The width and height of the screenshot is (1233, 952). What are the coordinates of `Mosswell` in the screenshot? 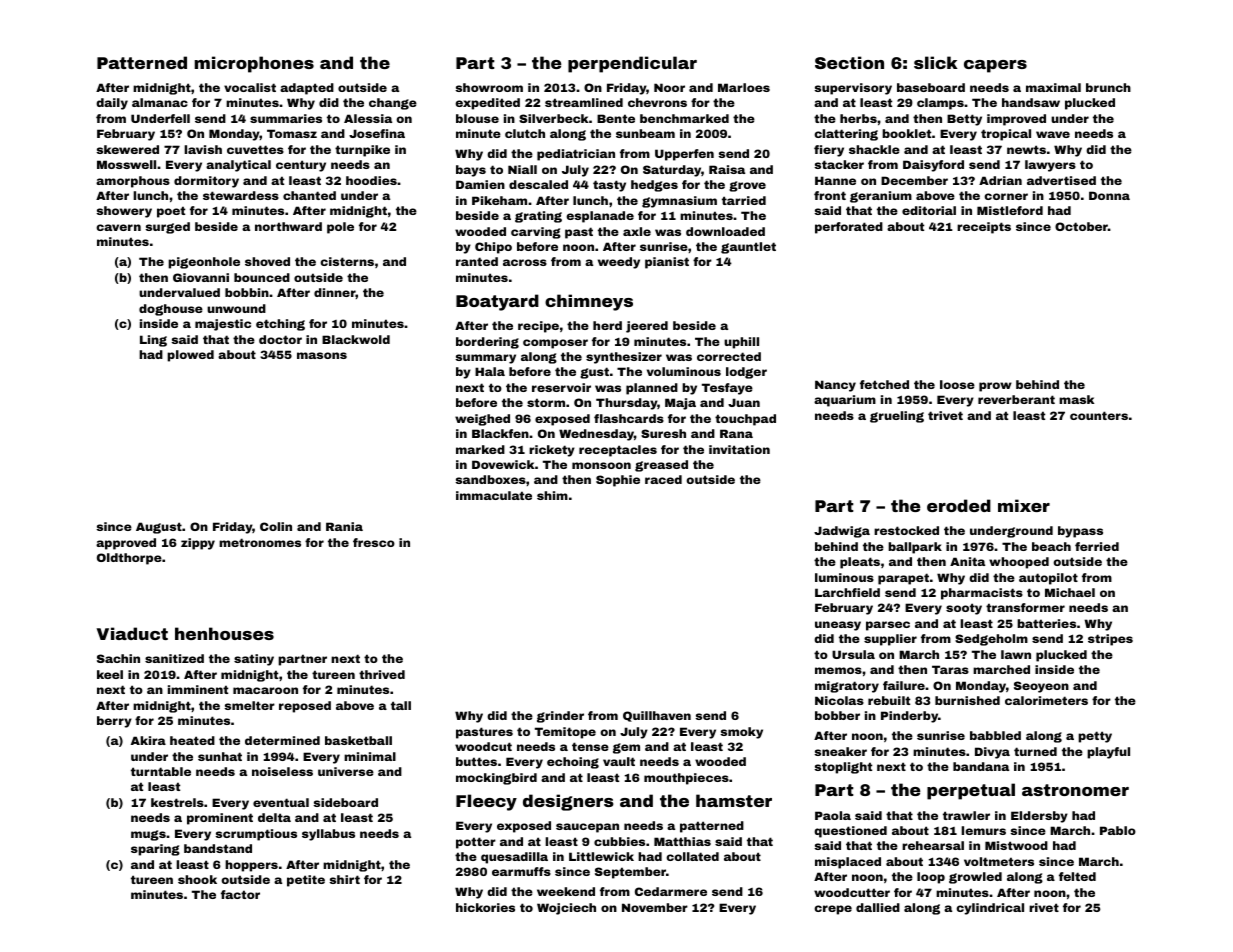 It's located at (126, 164).
